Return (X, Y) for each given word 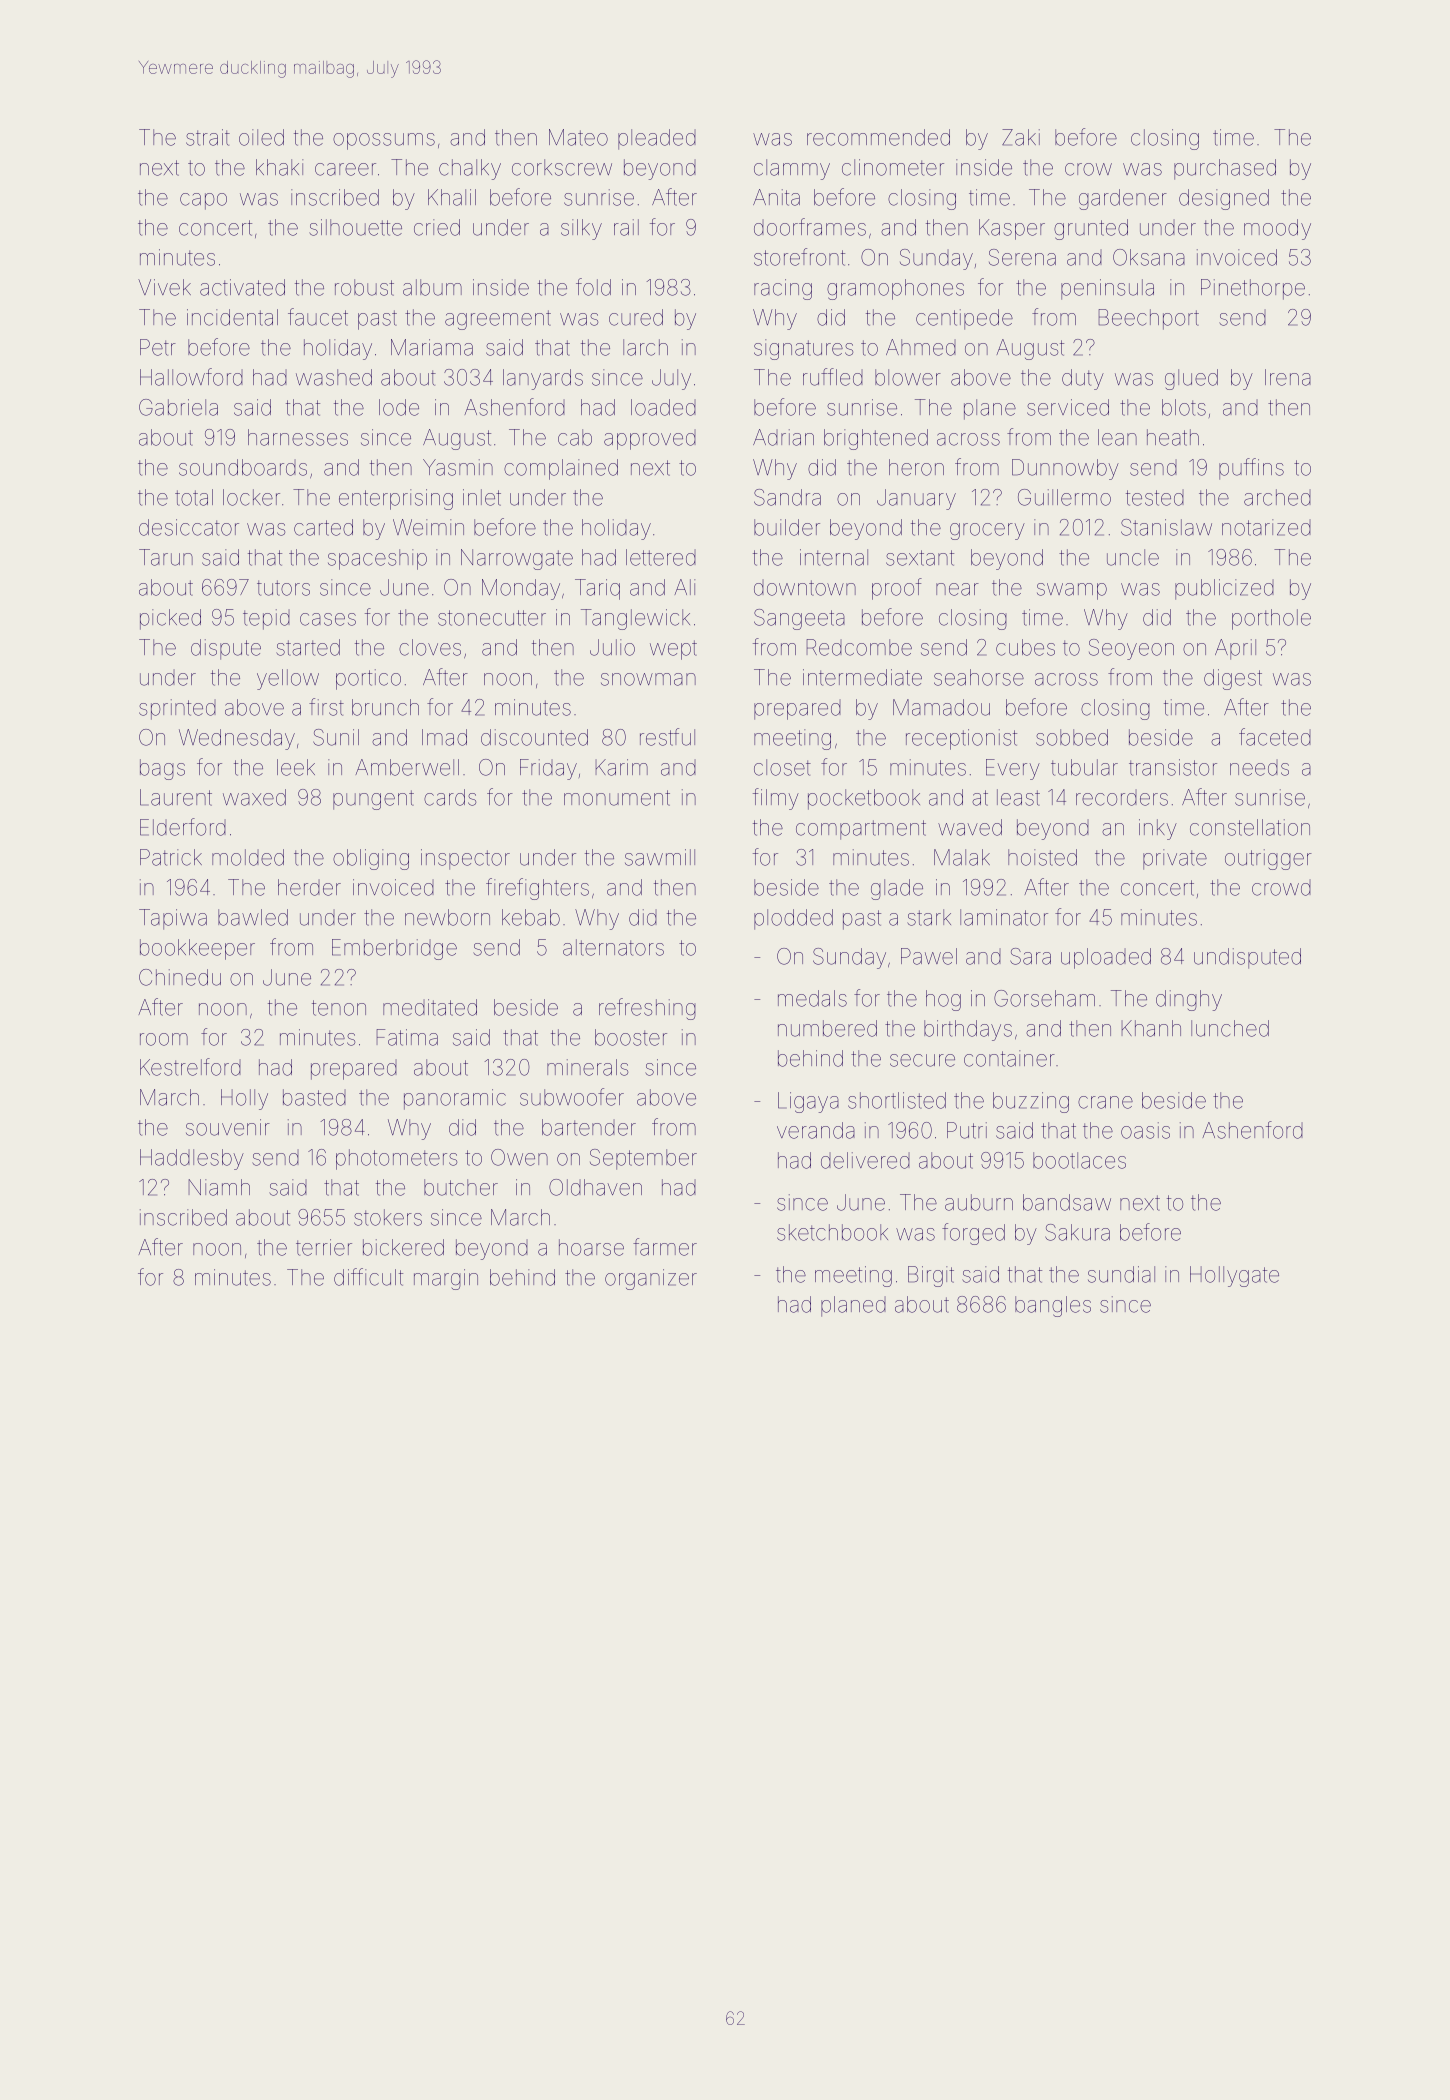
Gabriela (178, 407)
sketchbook (832, 1232)
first (326, 707)
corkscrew (562, 167)
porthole (1271, 619)
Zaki (1021, 137)
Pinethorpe (1253, 289)
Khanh (1151, 1028)
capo (203, 201)
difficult (368, 1277)
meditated (430, 1007)
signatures (803, 349)
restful (667, 737)
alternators (613, 947)
